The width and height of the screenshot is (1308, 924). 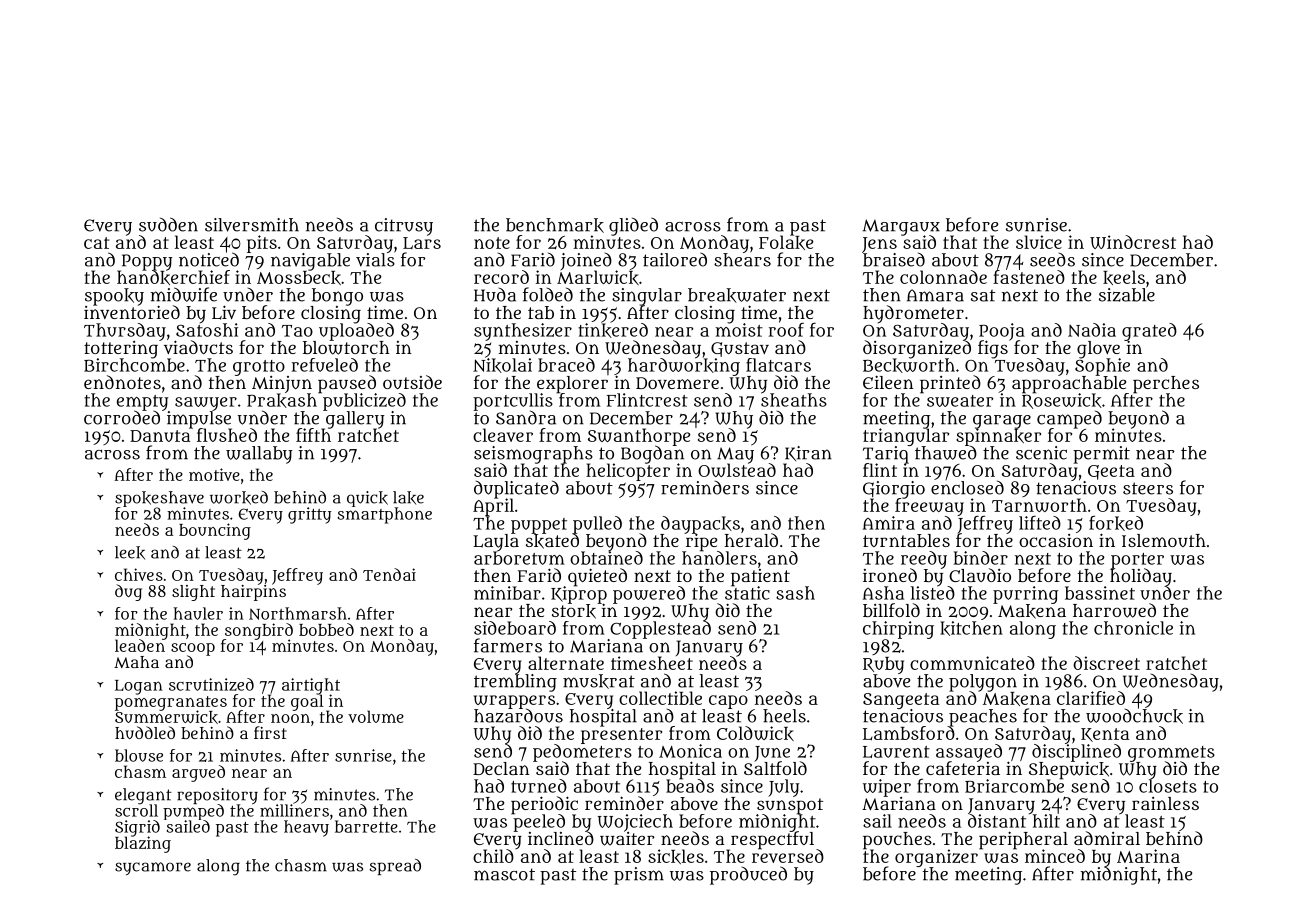 I want to click on Poppy, so click(x=147, y=262).
